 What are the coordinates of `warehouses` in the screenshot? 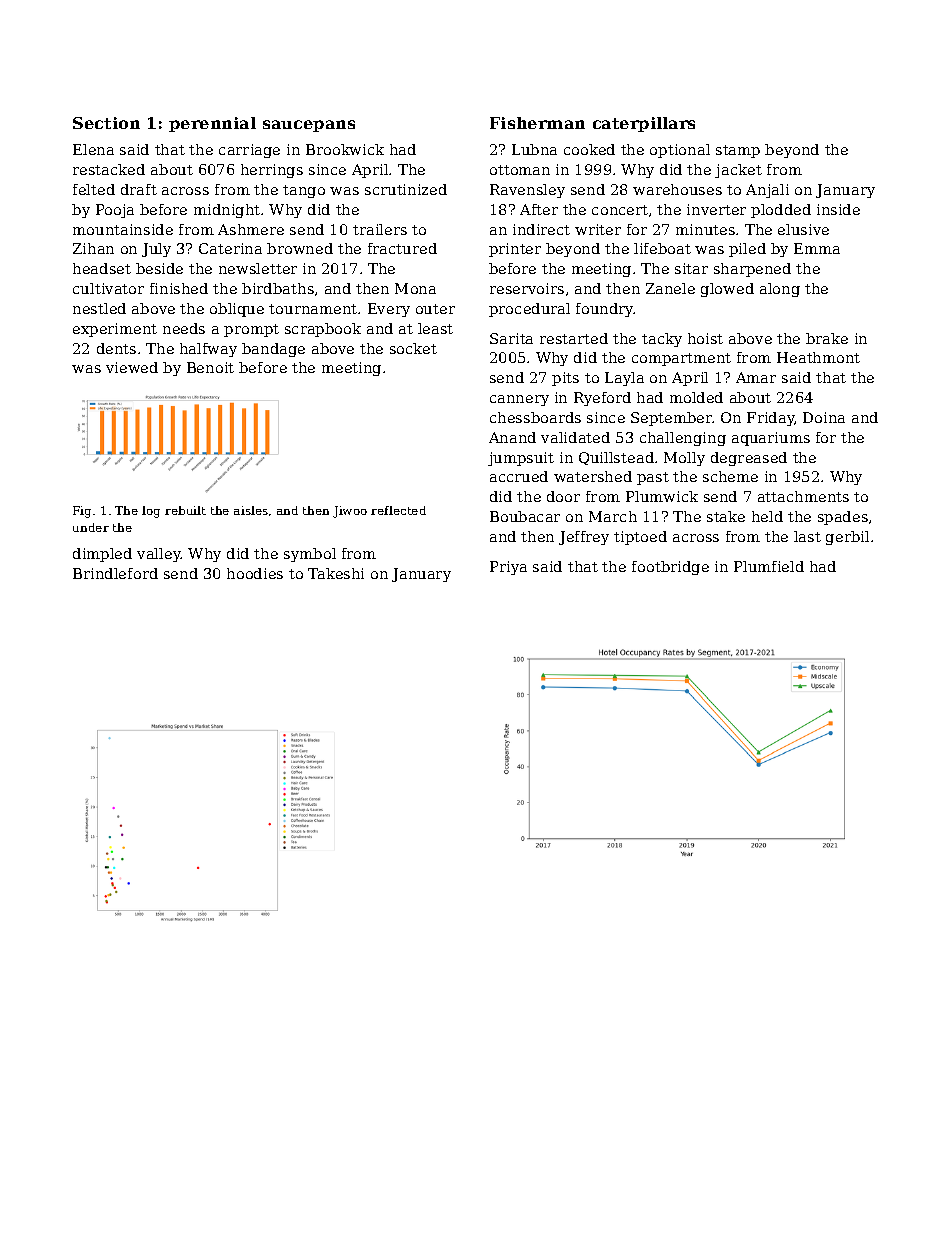 It's located at (677, 189).
